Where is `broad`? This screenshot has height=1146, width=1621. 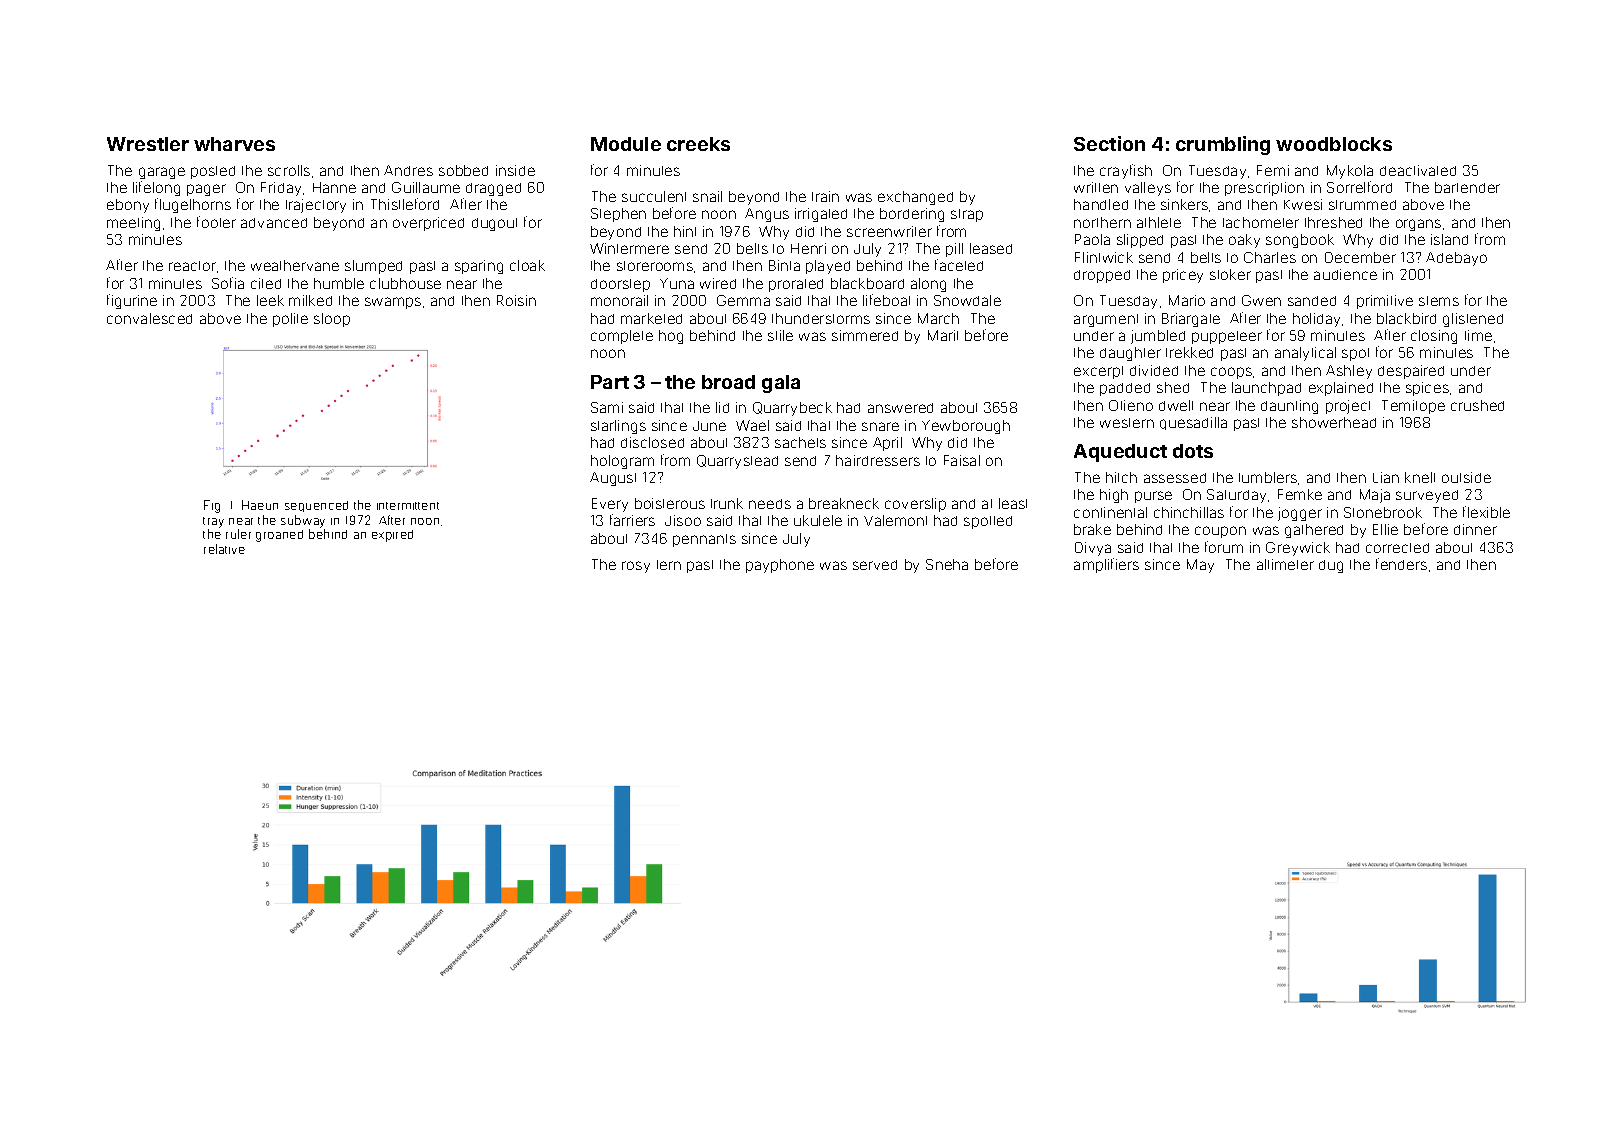 broad is located at coordinates (728, 382).
